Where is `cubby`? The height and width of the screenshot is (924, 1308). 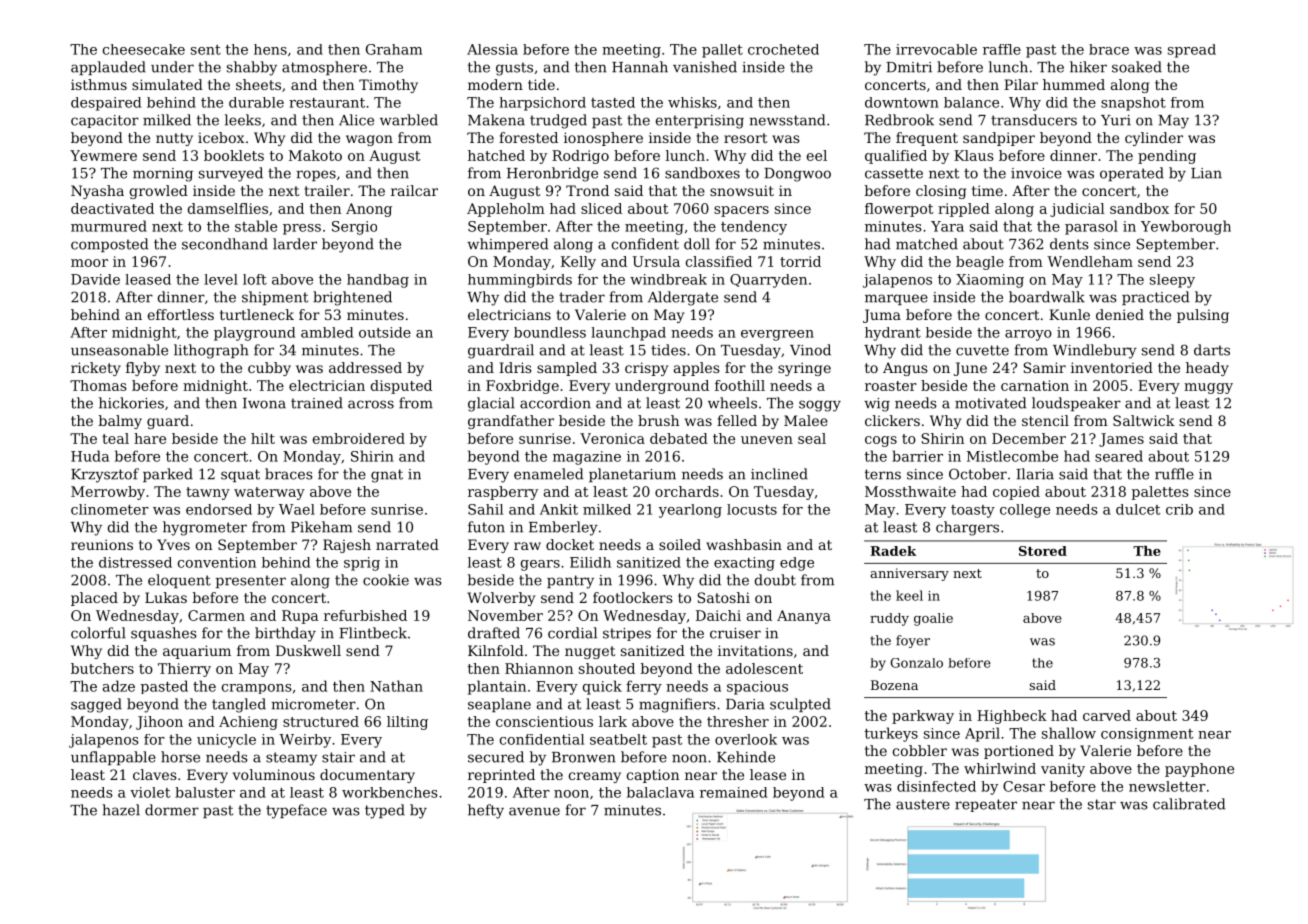 cubby is located at coordinates (269, 369).
